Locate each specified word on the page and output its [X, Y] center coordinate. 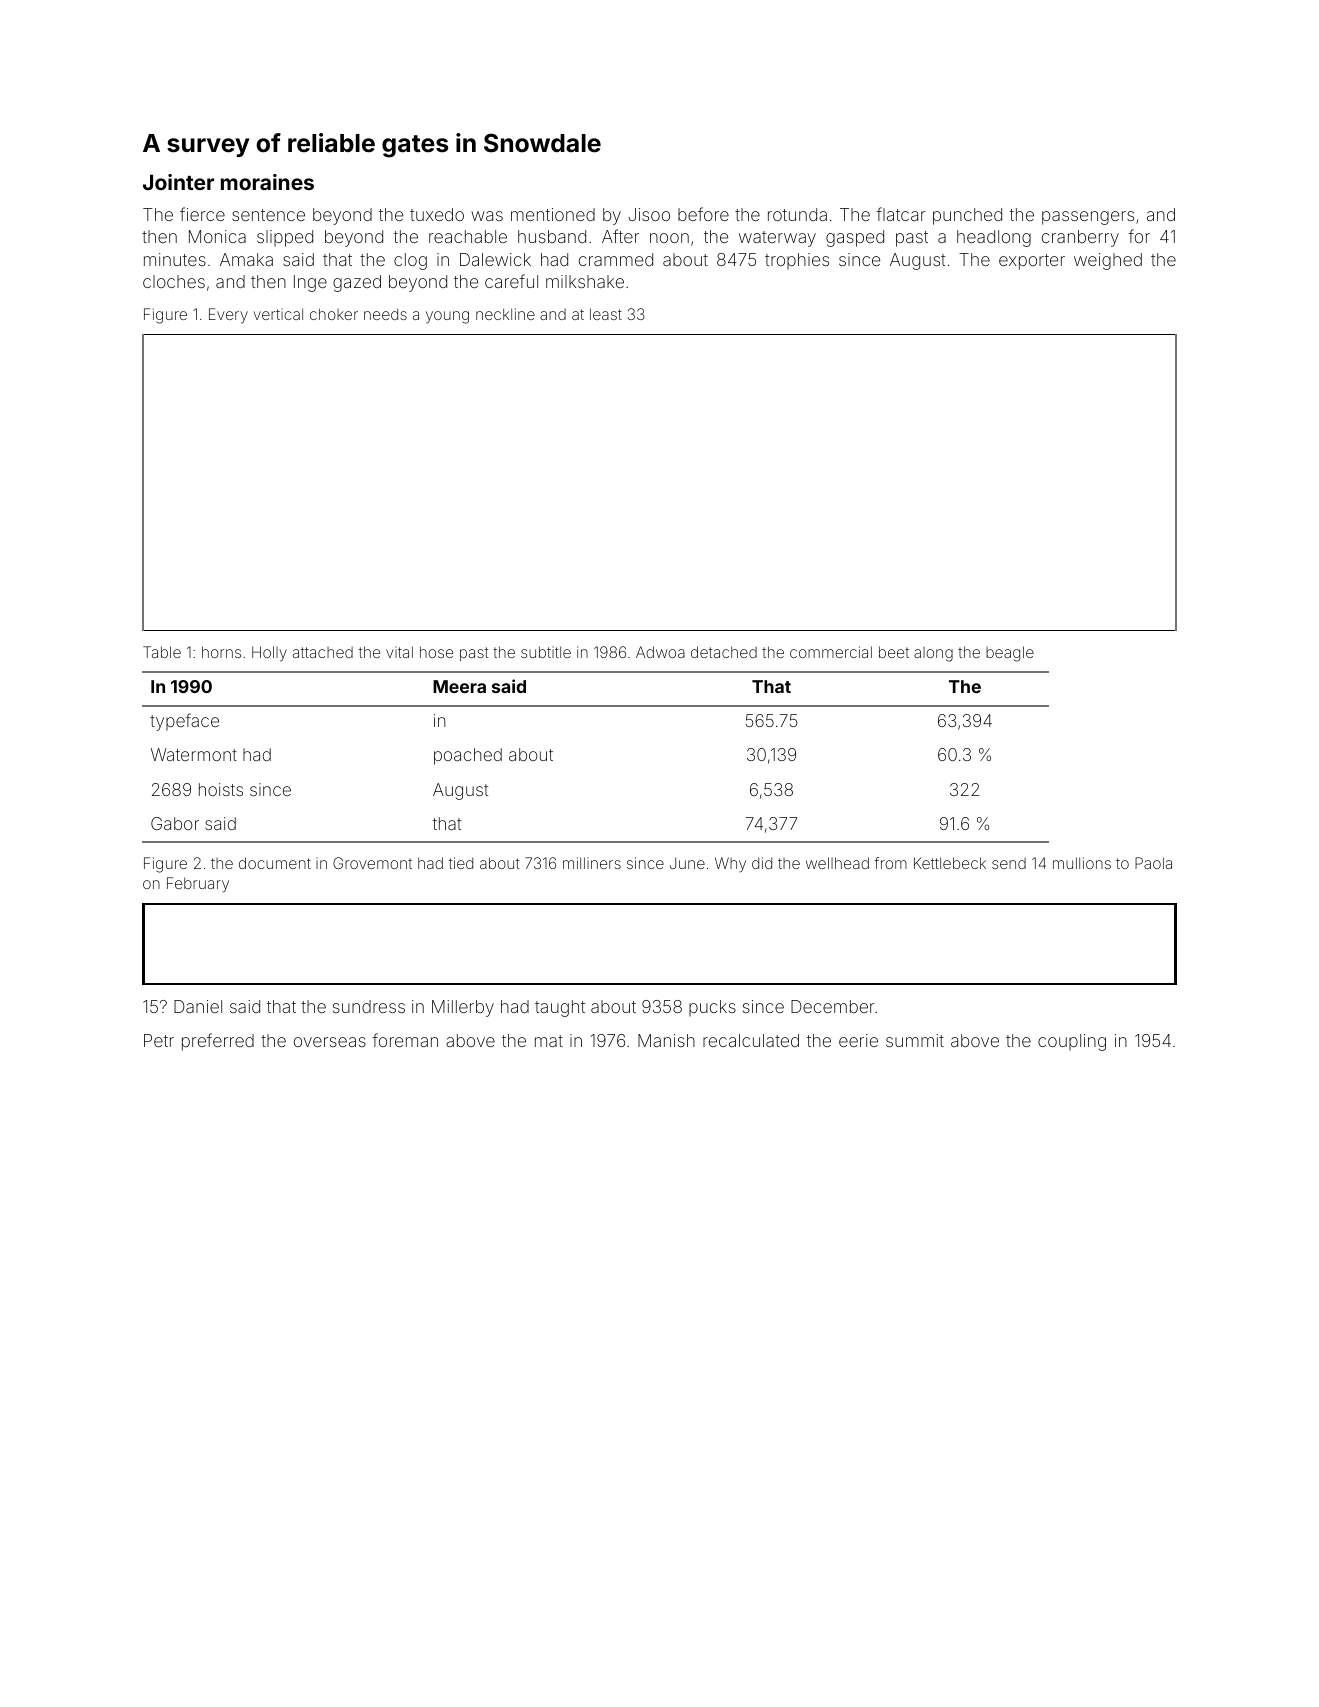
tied [460, 863]
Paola [1153, 863]
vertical [278, 314]
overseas [330, 1042]
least [606, 314]
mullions [1082, 863]
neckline [505, 314]
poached [468, 756]
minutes [175, 259]
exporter [1032, 262]
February [198, 885]
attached [323, 652]
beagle [1010, 654]
